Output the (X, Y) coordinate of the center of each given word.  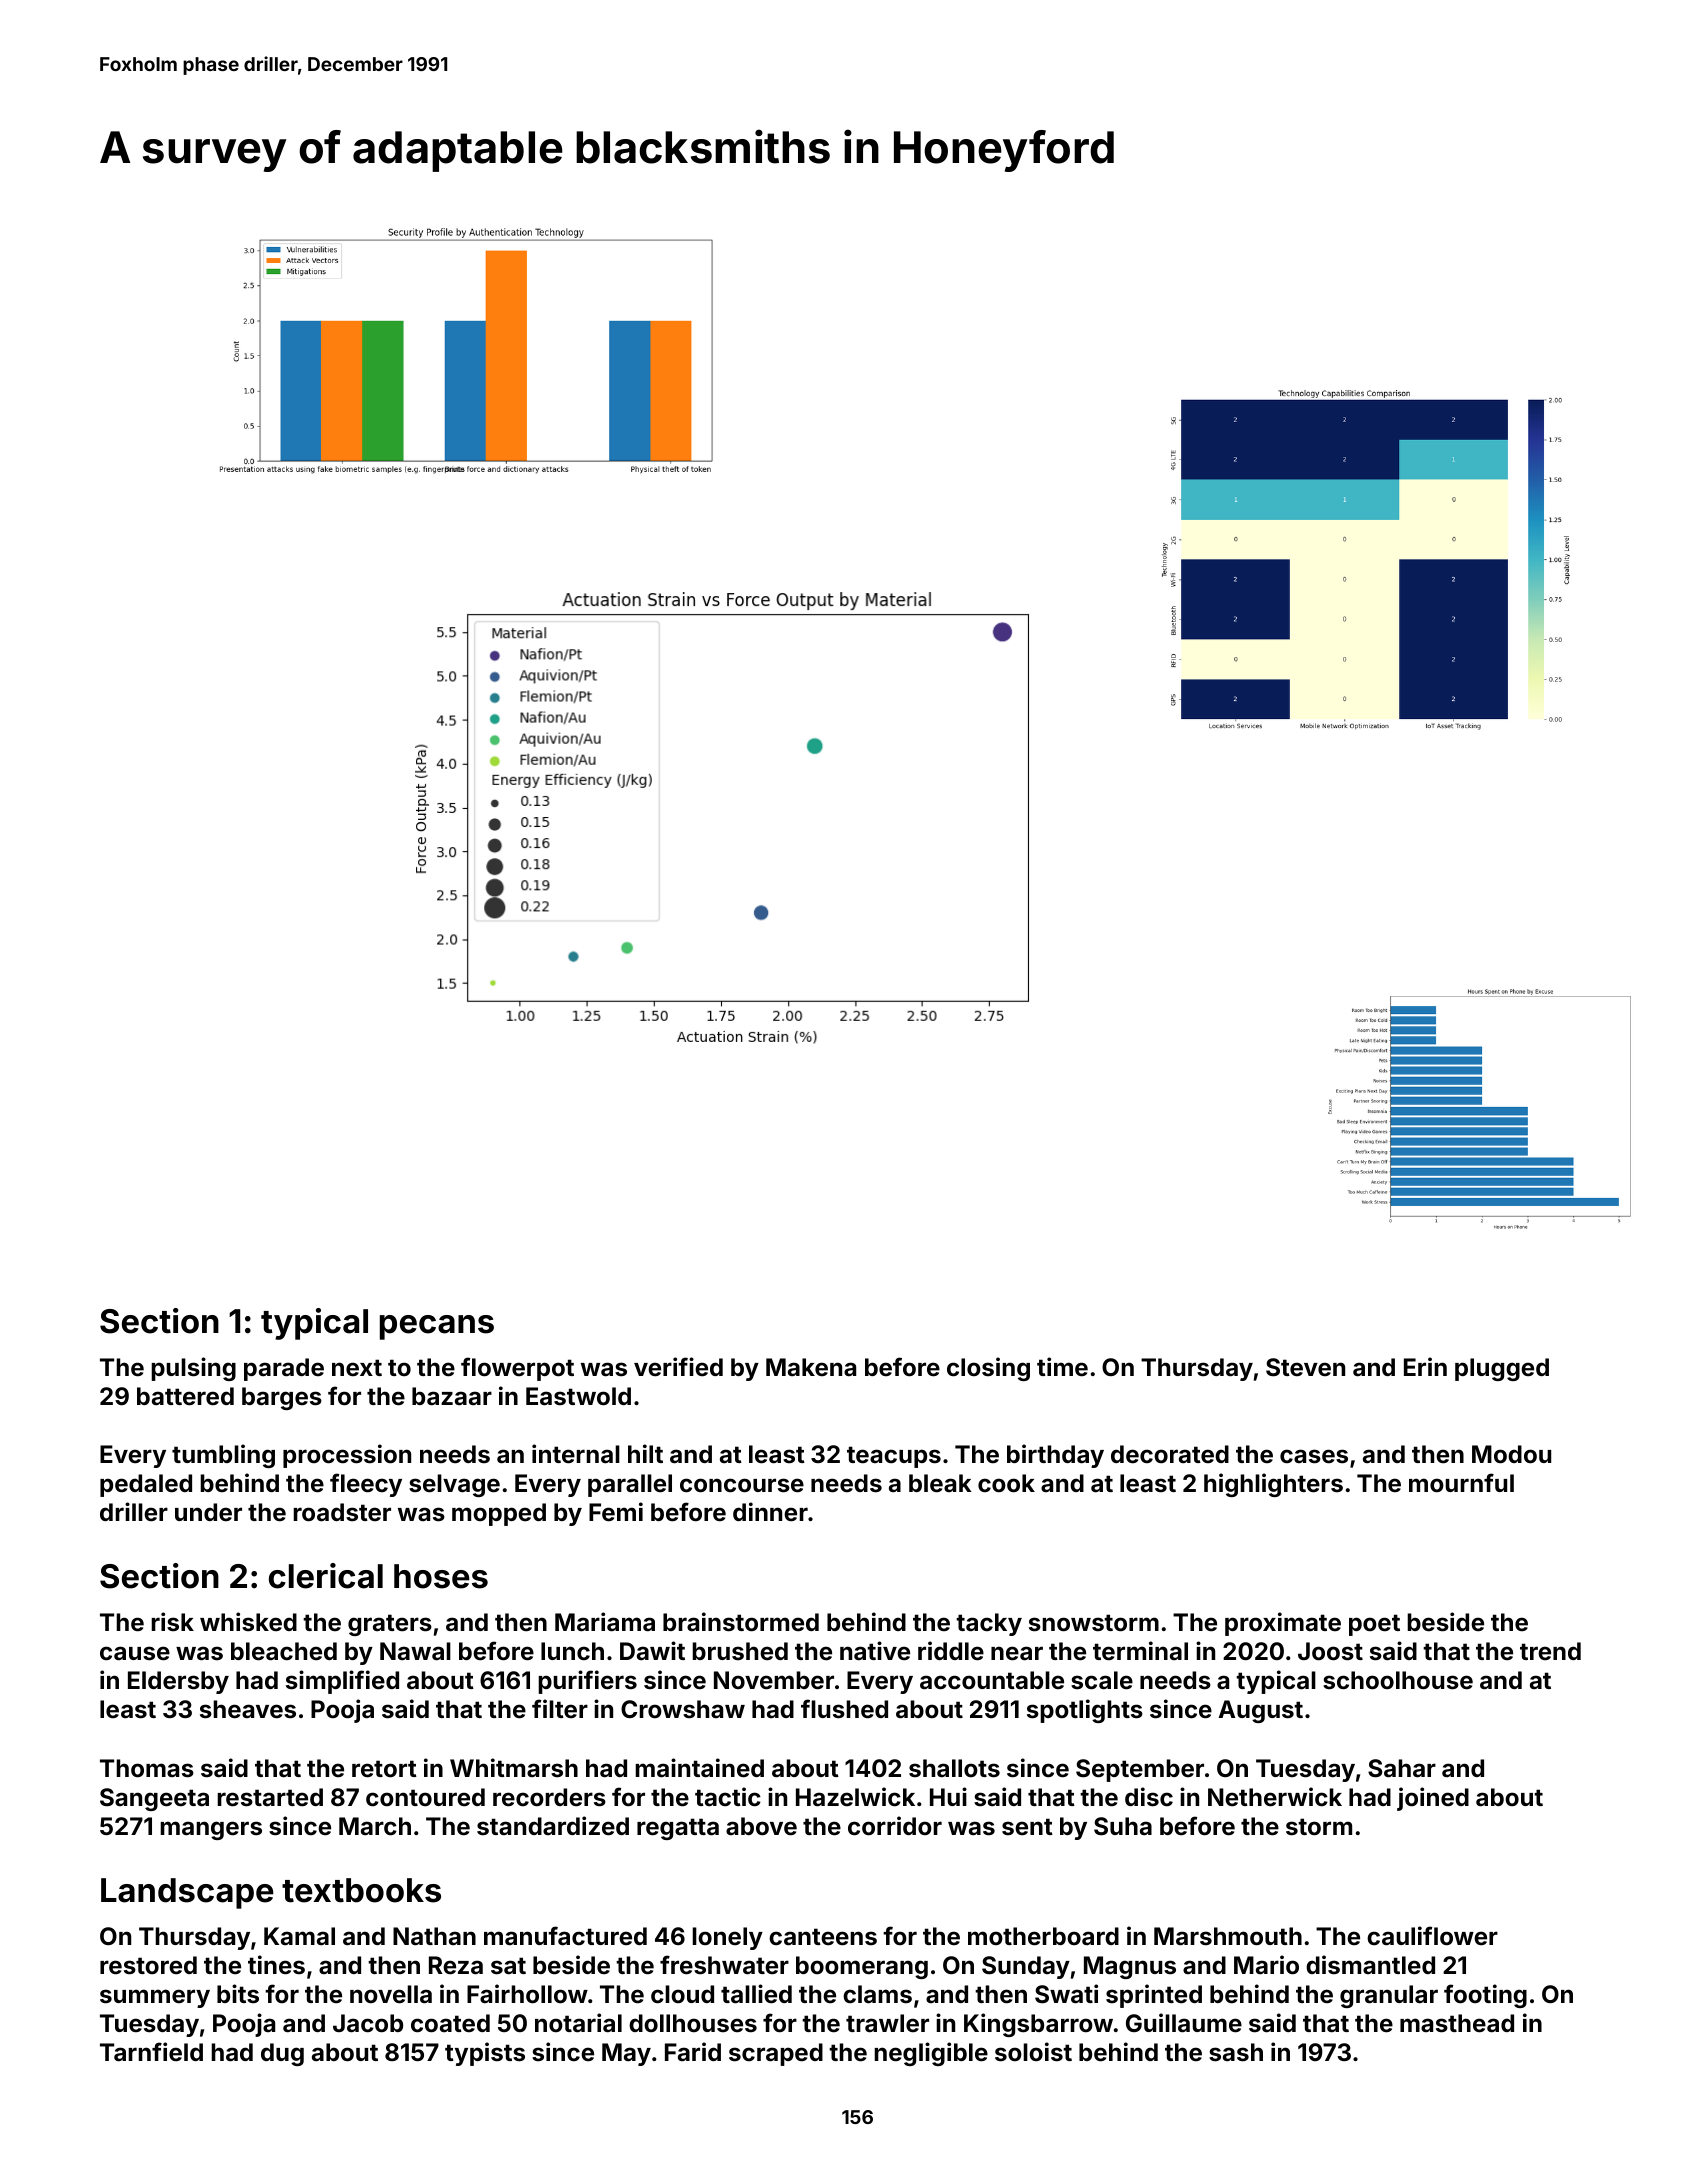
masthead (1457, 2023)
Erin (1425, 1366)
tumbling (223, 1456)
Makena (811, 1367)
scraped (776, 2054)
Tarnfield (151, 2052)
